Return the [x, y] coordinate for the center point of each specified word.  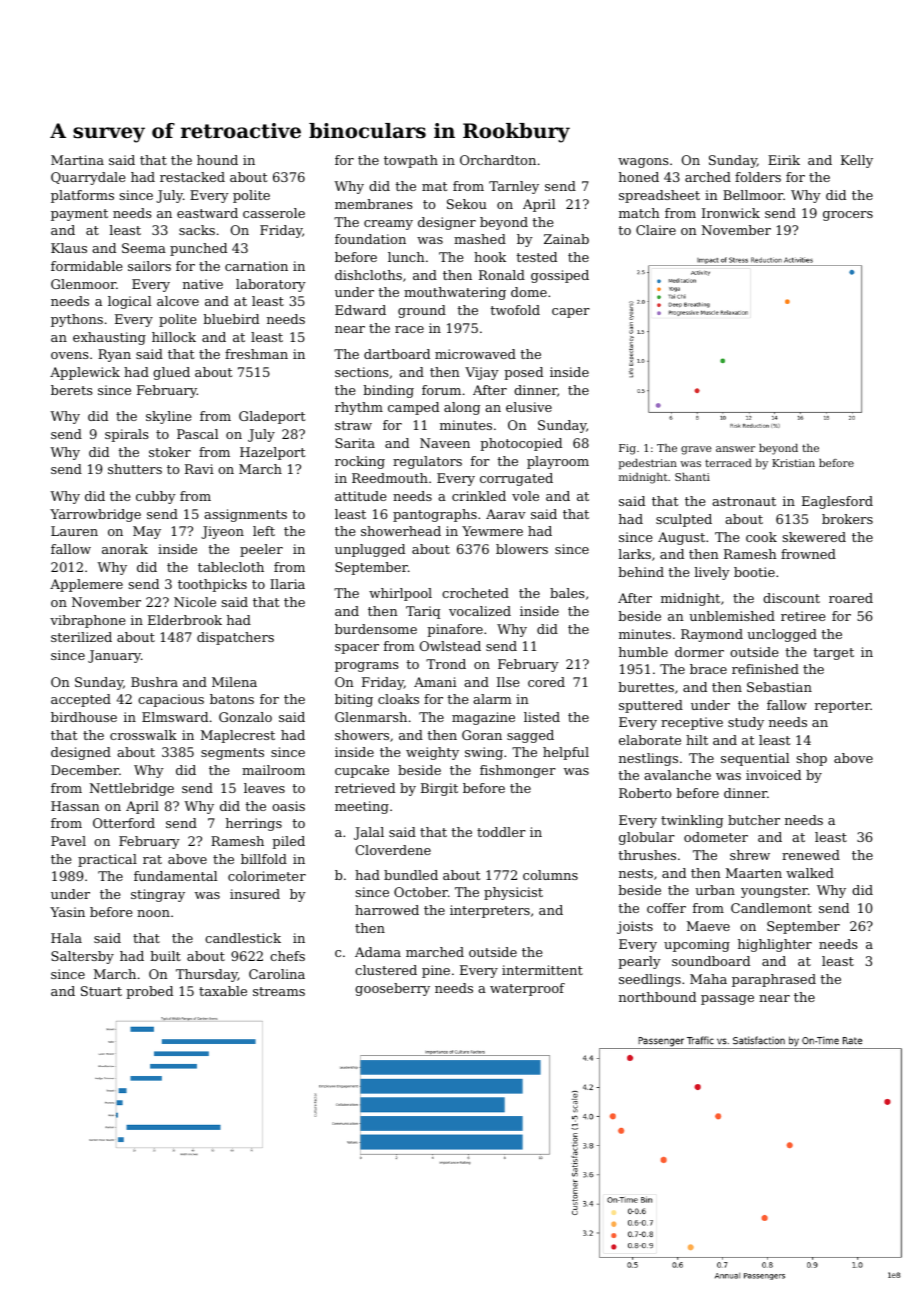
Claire [656, 230]
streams [279, 991]
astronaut [744, 501]
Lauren [74, 531]
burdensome [376, 629]
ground [422, 311]
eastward [207, 213]
